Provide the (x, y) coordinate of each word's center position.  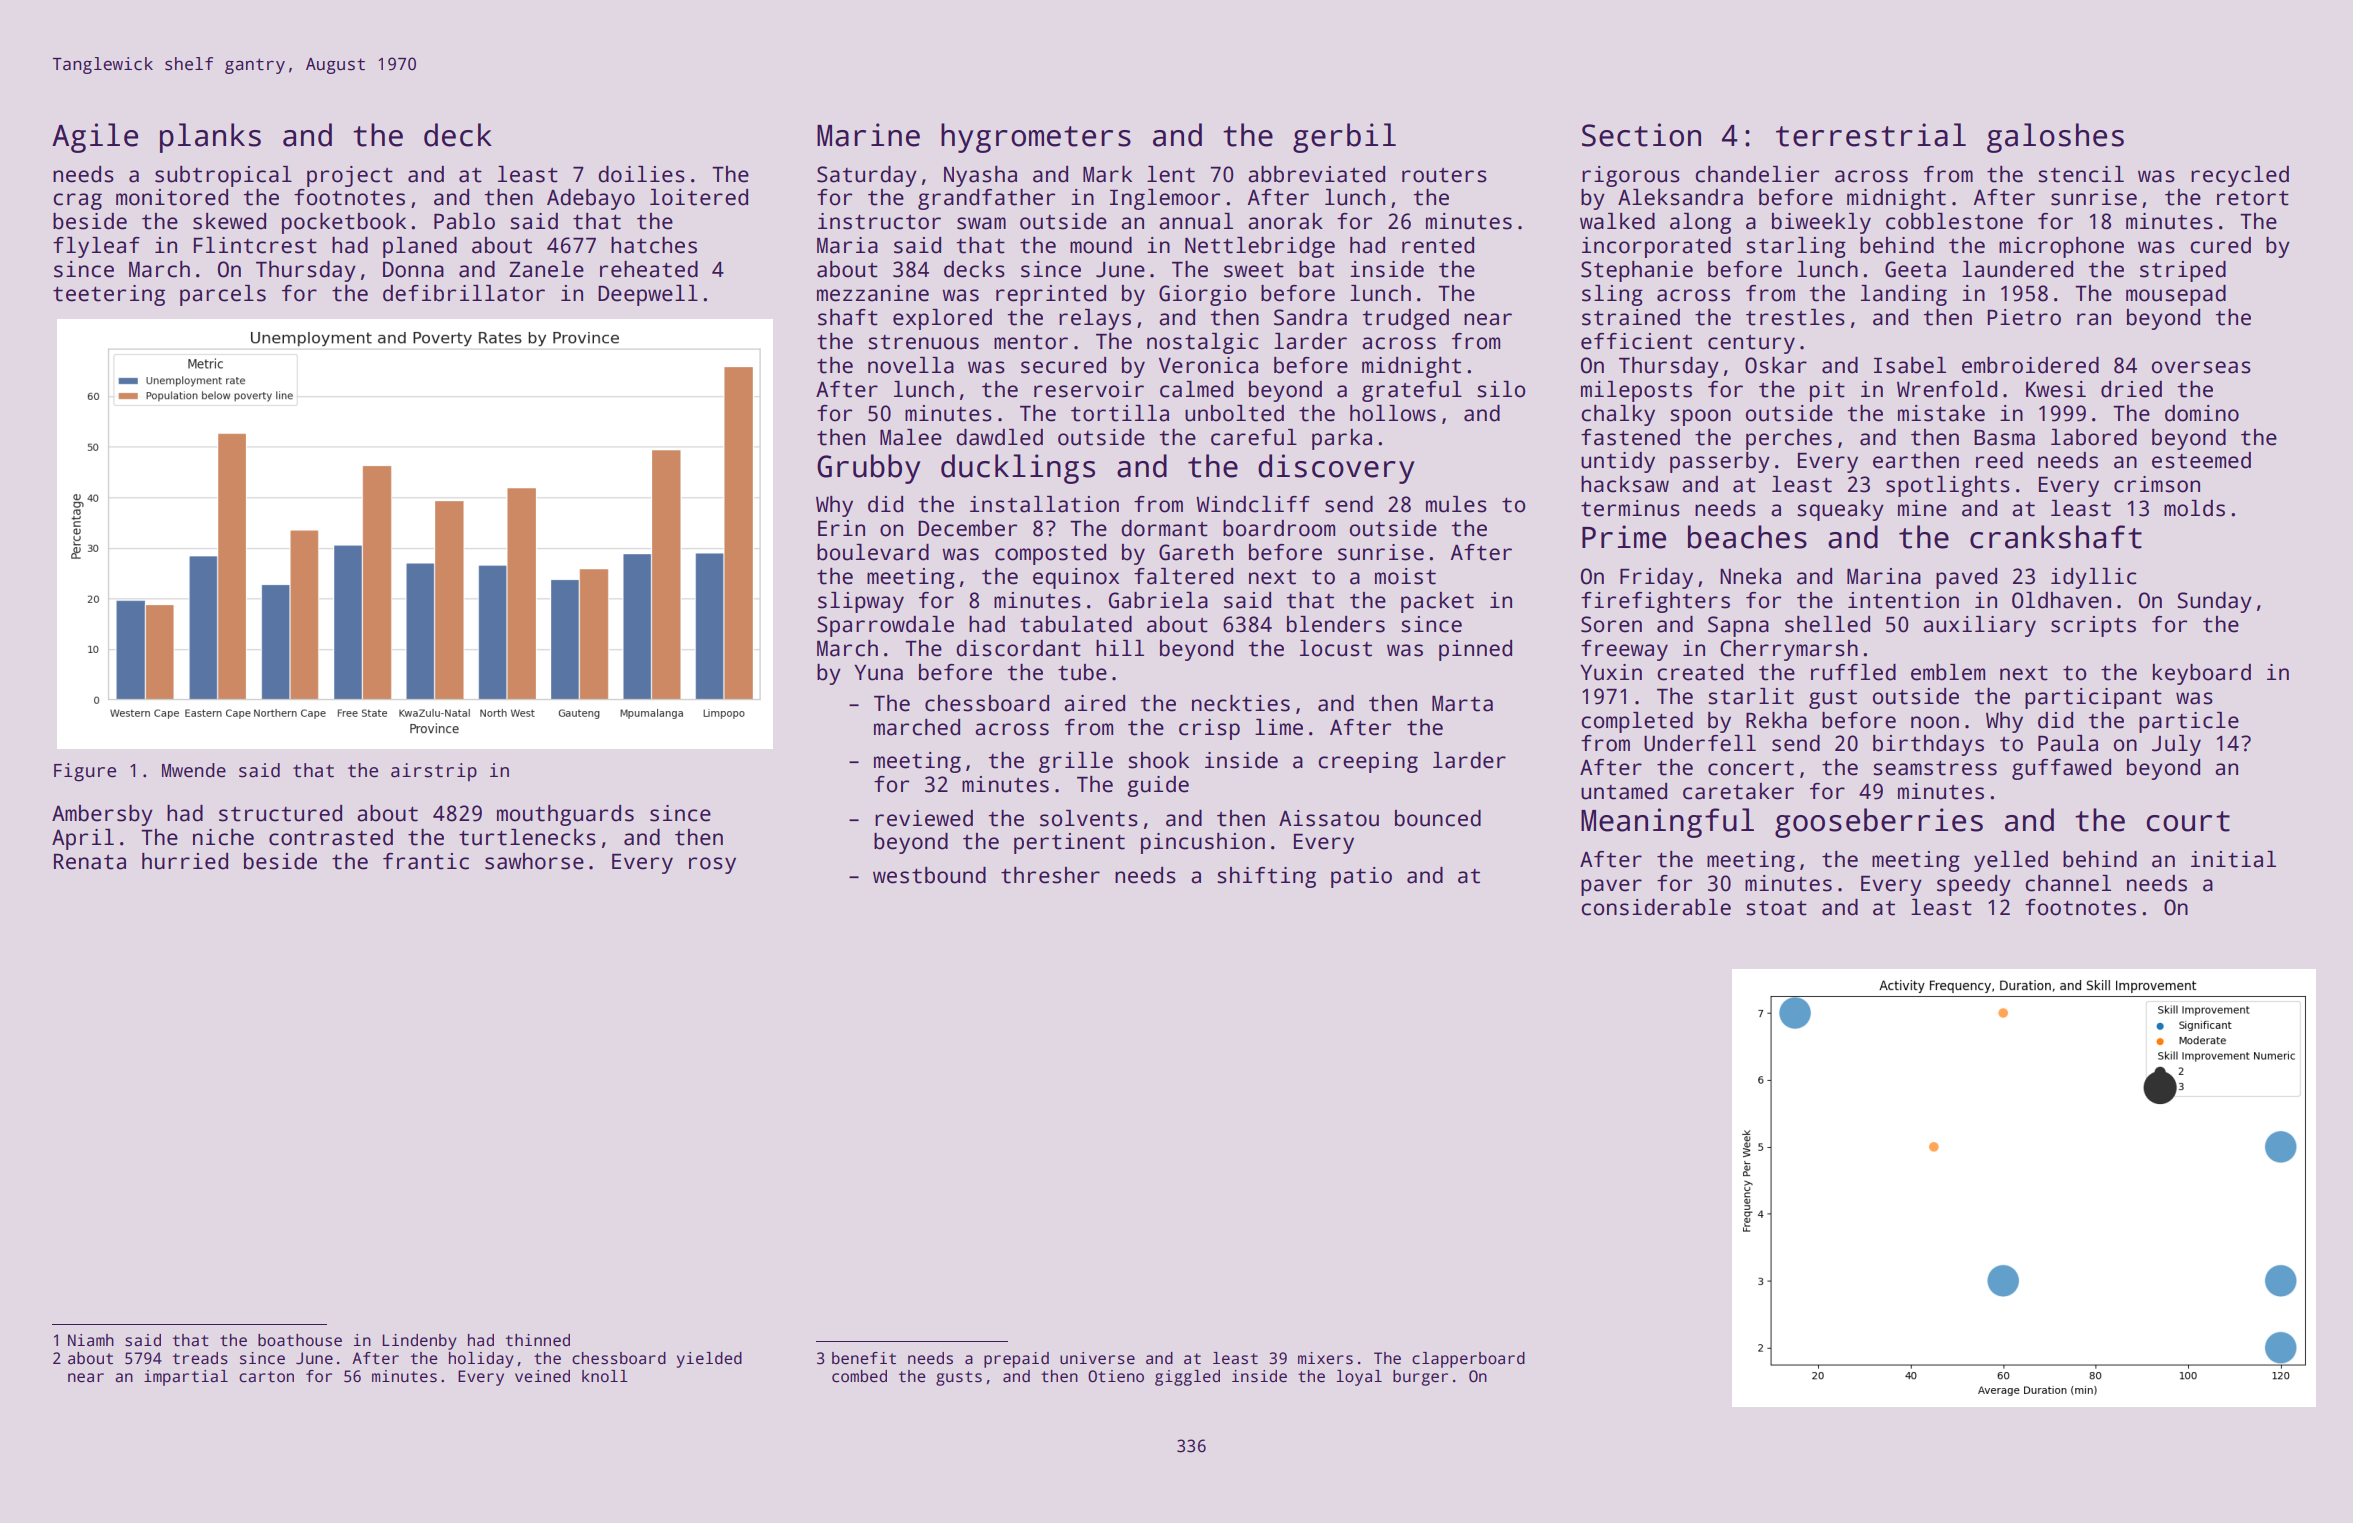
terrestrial (1871, 135)
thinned (538, 1340)
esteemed (2201, 460)
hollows (1393, 413)
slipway (861, 602)
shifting (1266, 877)
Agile (95, 138)
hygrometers (1036, 138)
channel (2068, 883)
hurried (185, 861)
